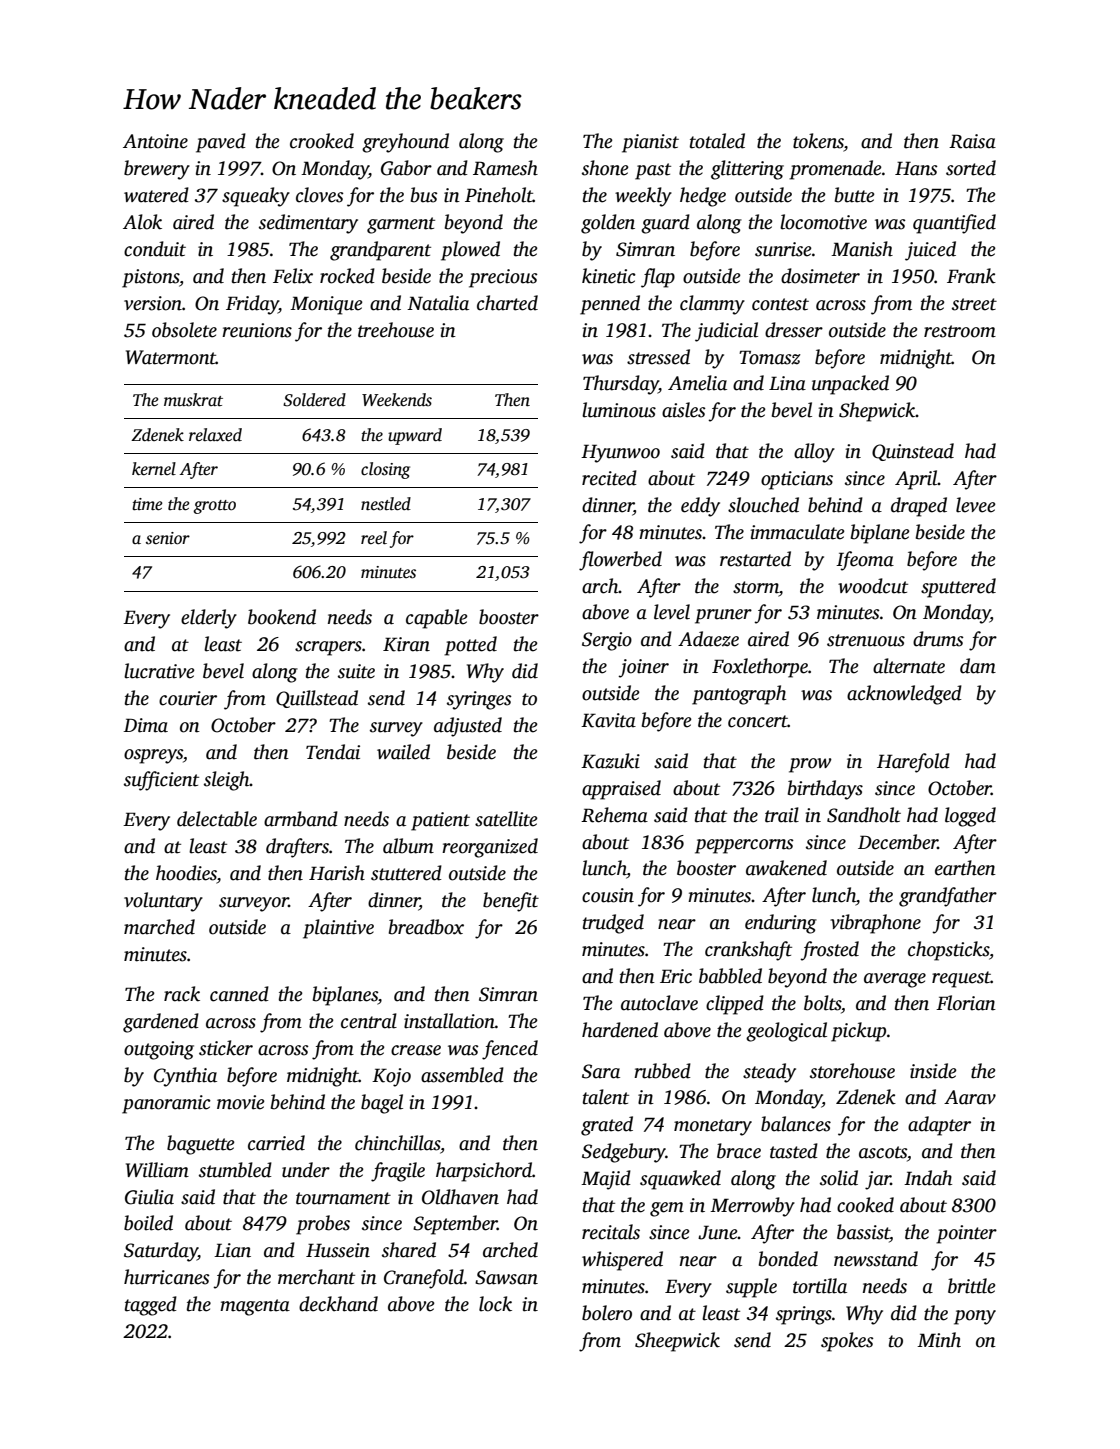  Describe the element at coordinates (186, 873) in the screenshot. I see `hoodies` at that location.
